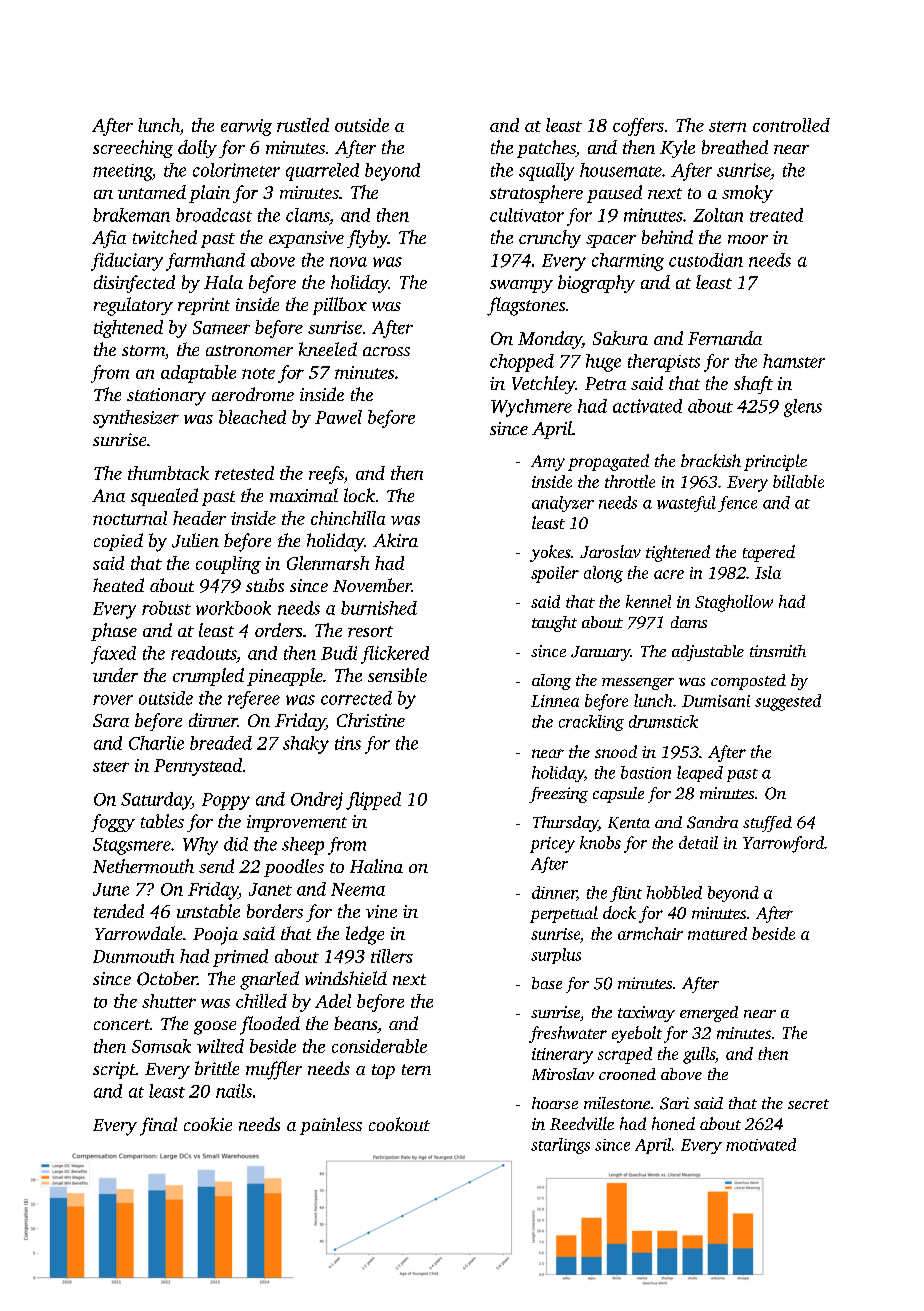 Image resolution: width=924 pixels, height=1311 pixels. What do you see at coordinates (365, 935) in the page?
I see `ledge` at bounding box center [365, 935].
